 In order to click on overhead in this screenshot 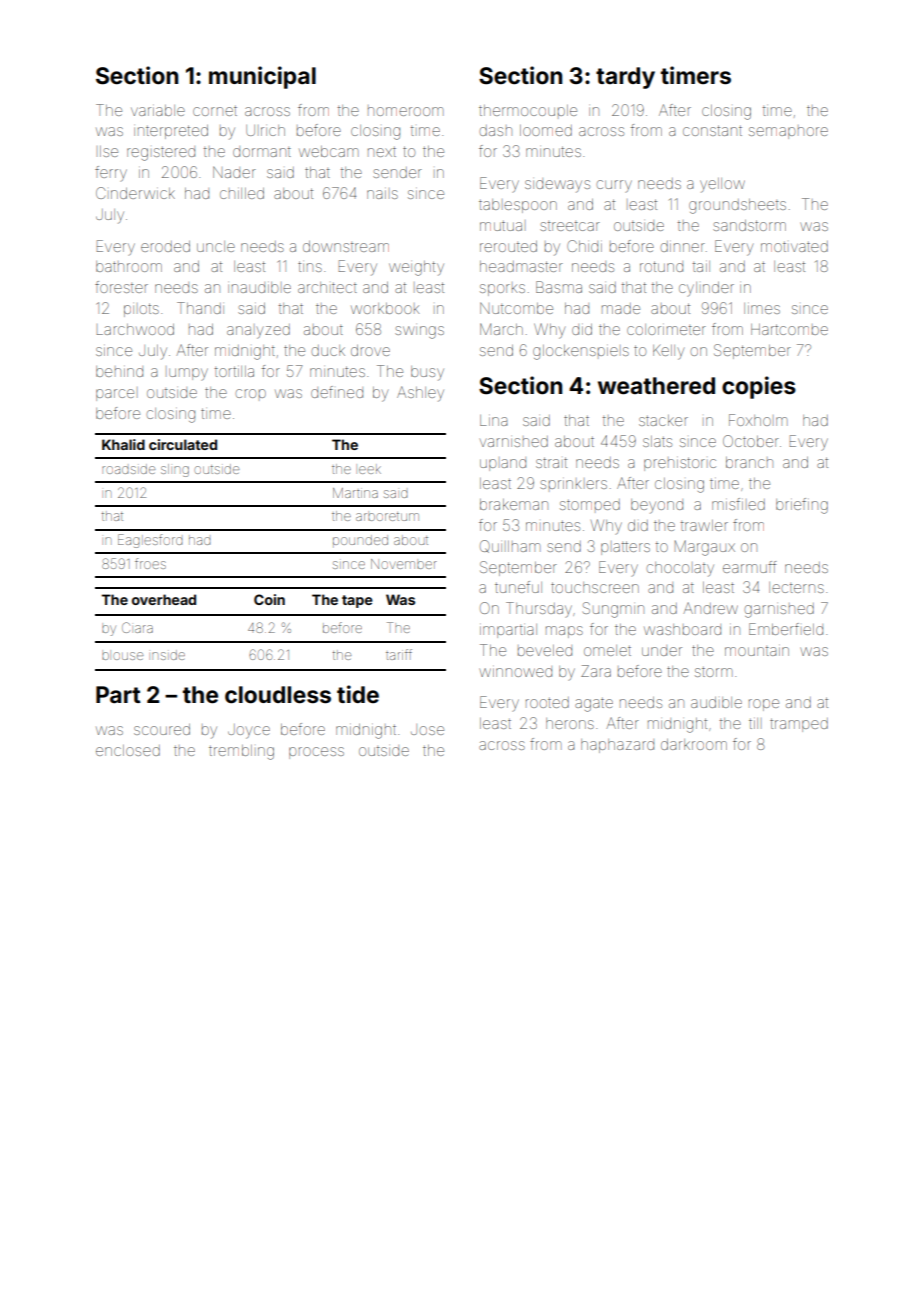, I will do `click(164, 599)`.
